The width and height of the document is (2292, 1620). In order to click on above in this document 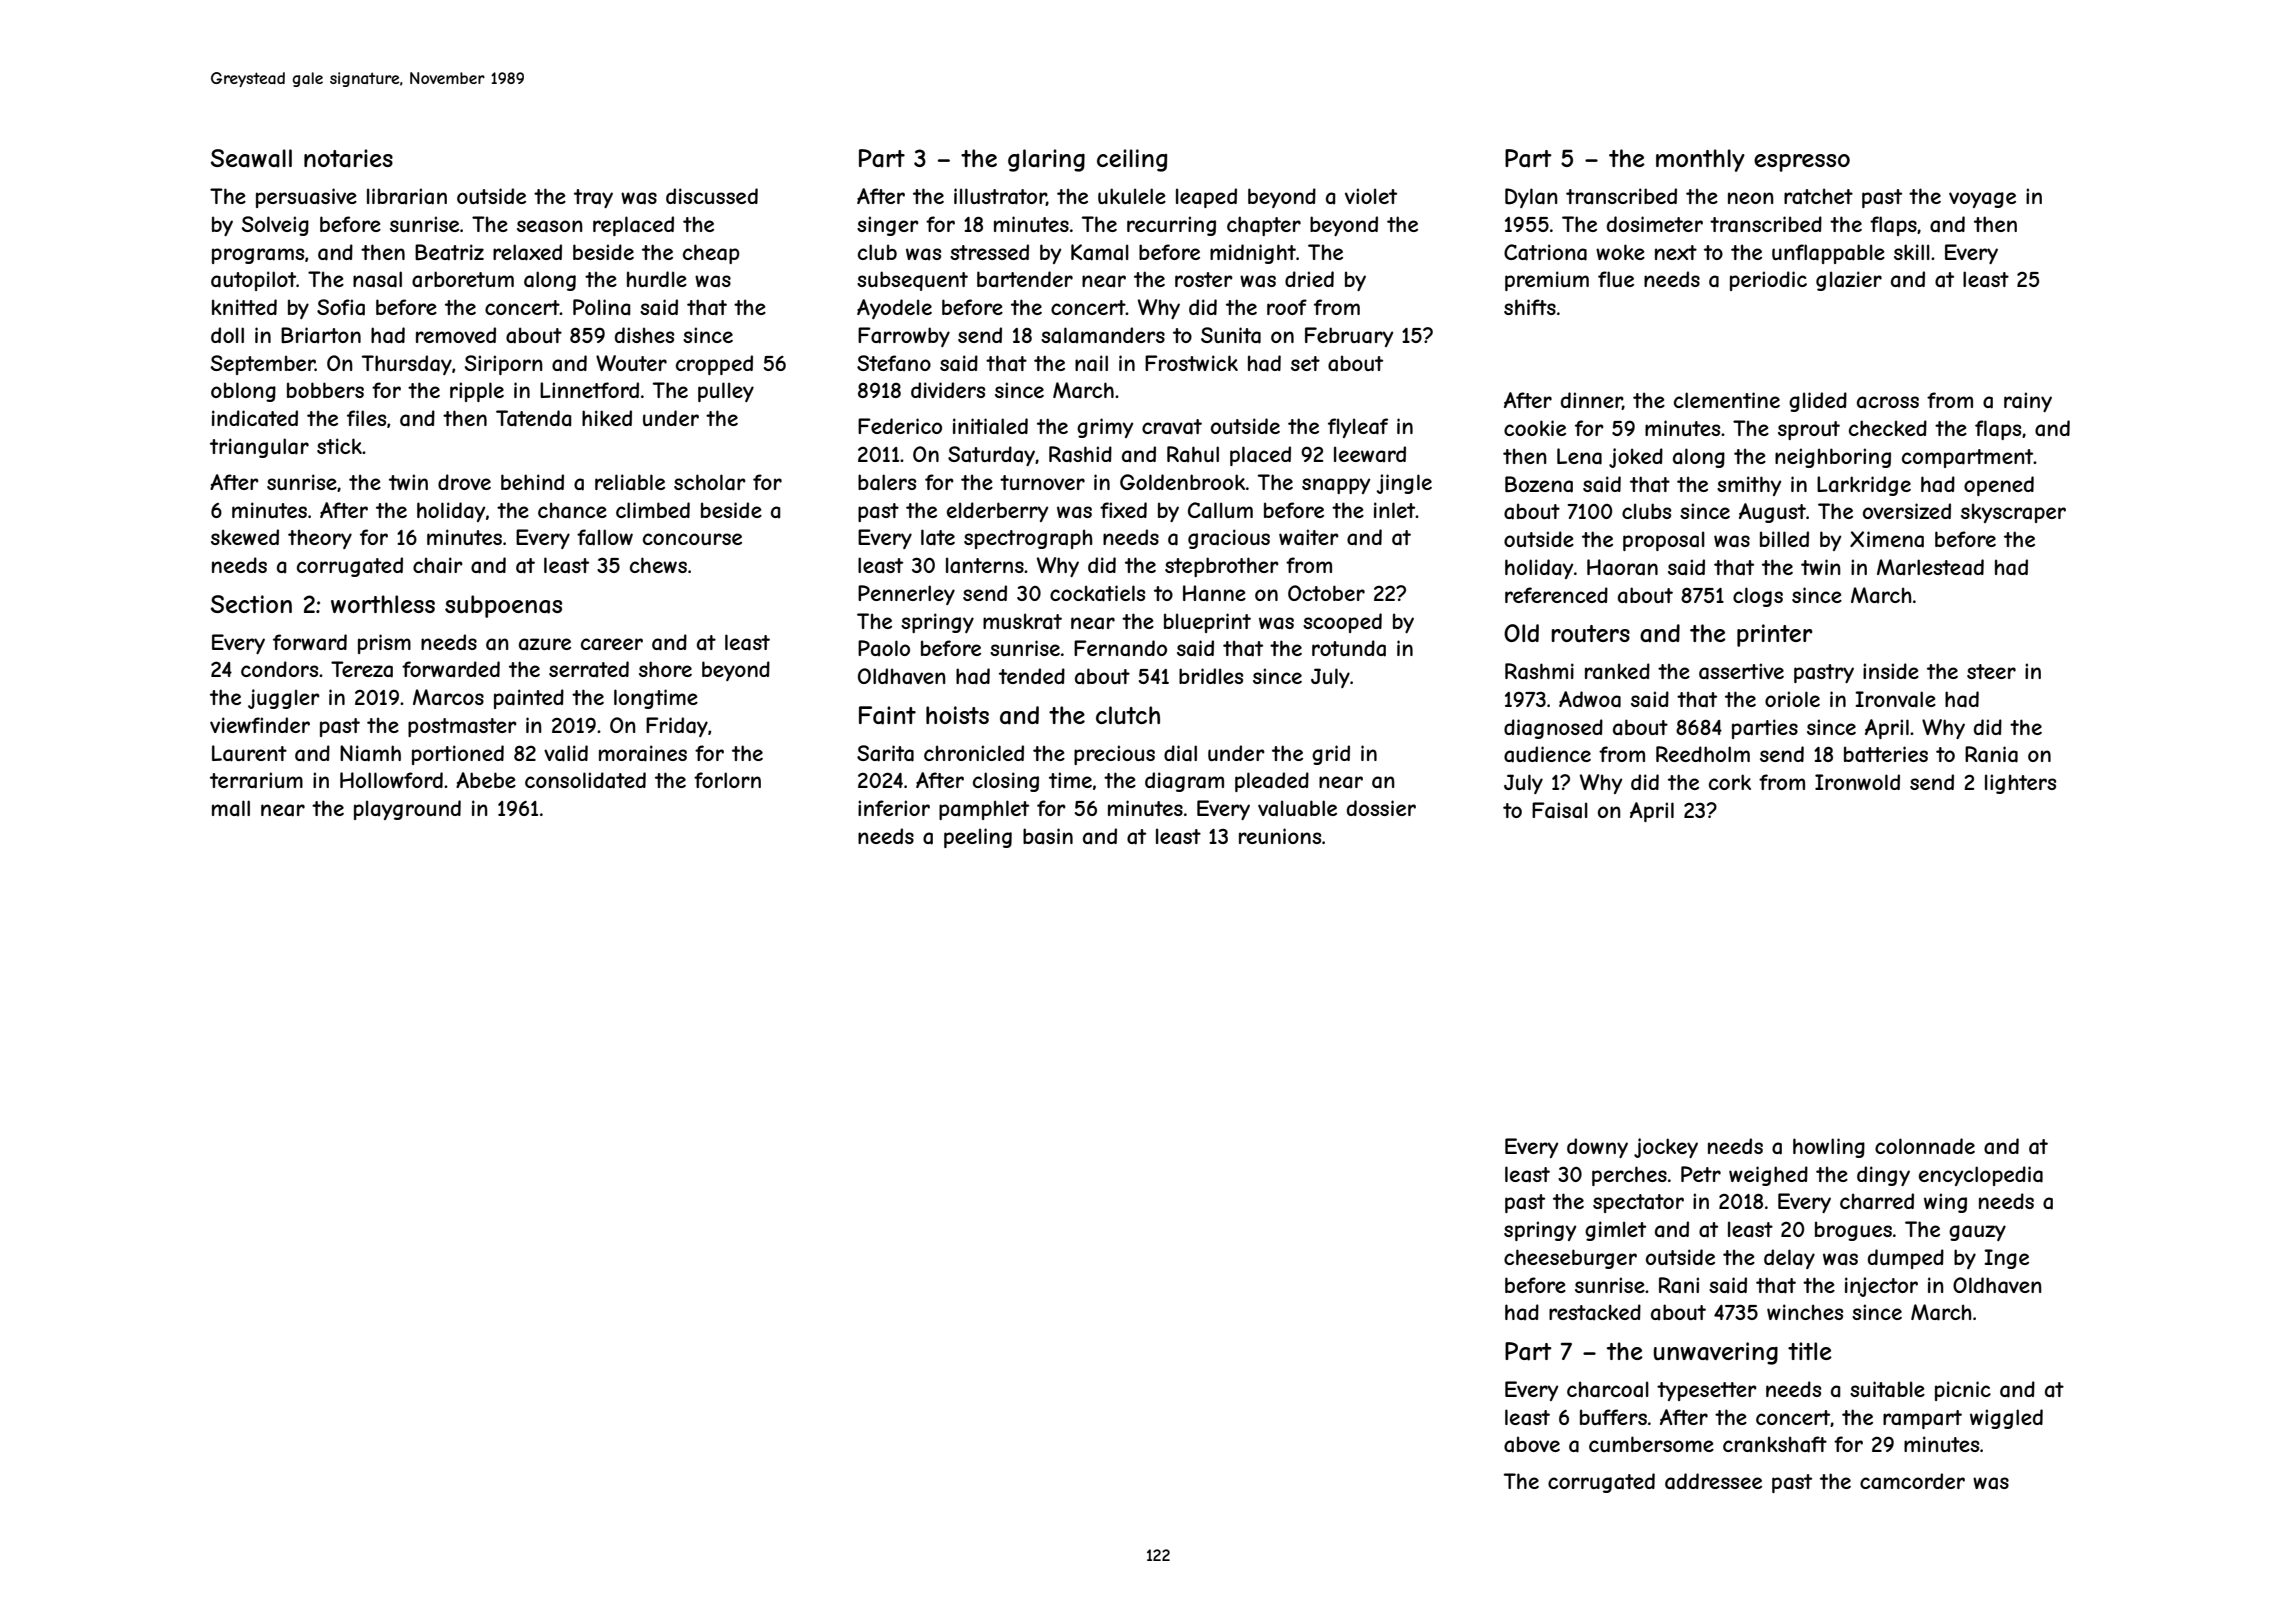, I will do `click(1532, 1444)`.
